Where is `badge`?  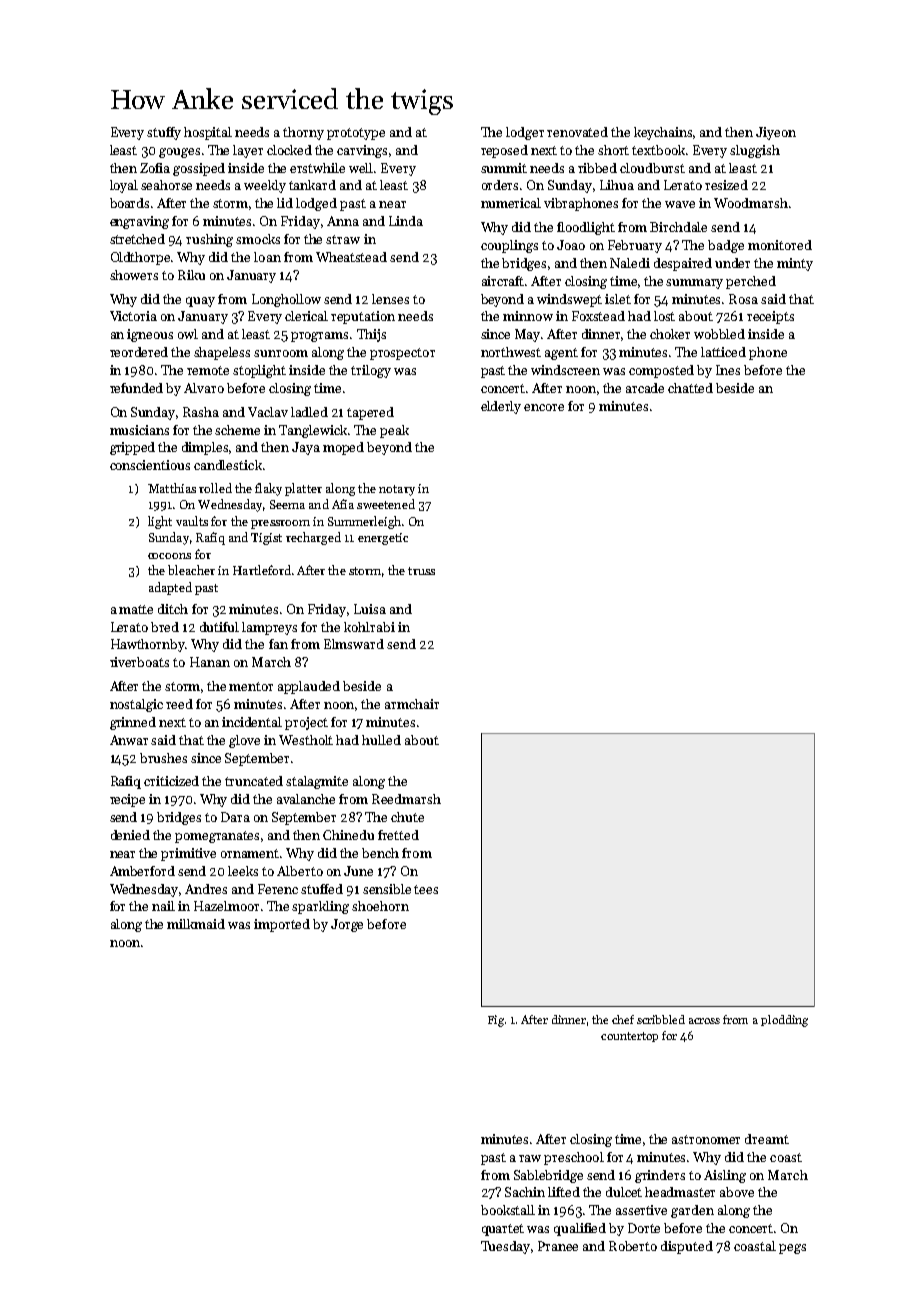
badge is located at coordinates (726, 246).
